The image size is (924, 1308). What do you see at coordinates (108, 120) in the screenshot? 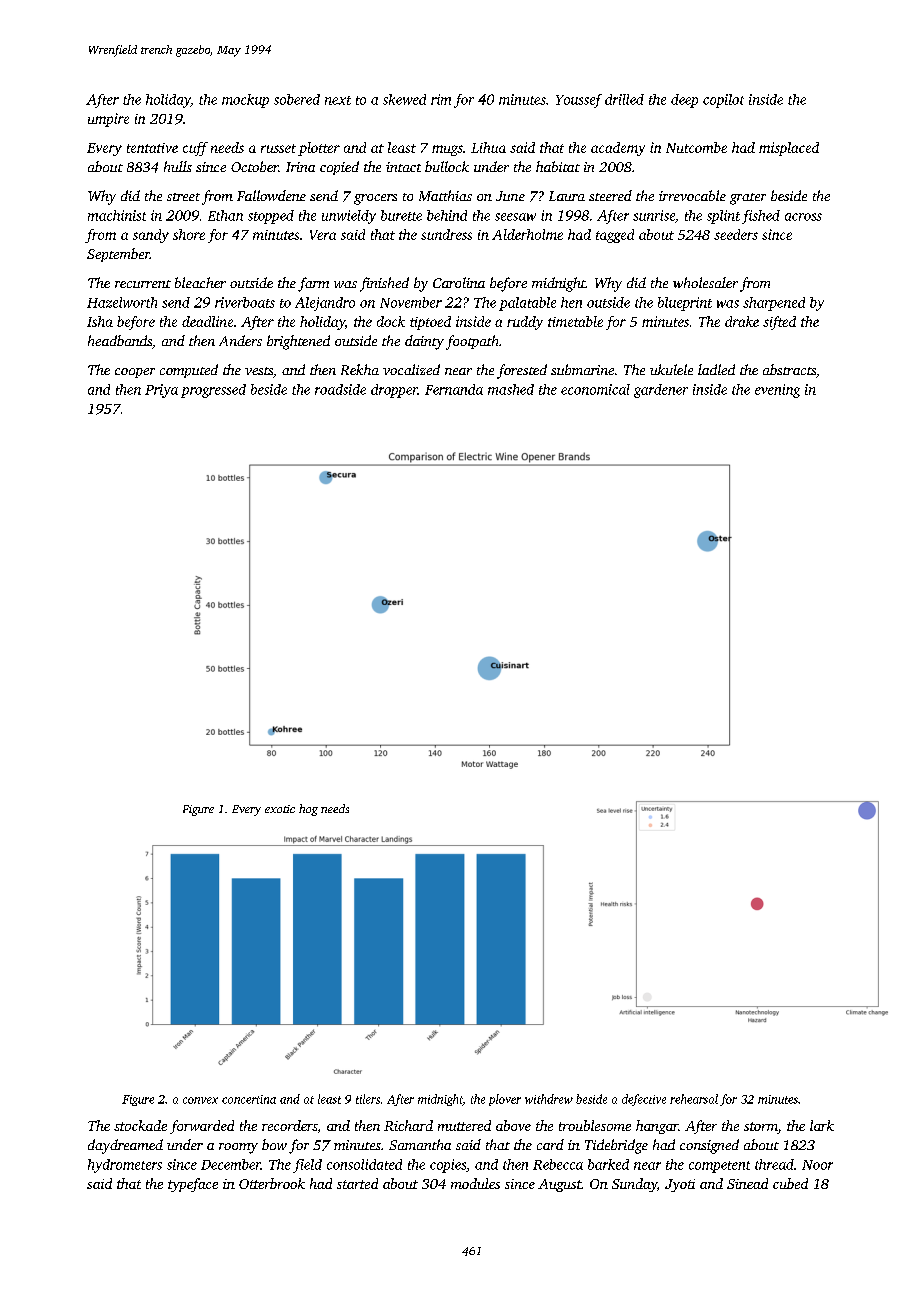
I see `umpire` at bounding box center [108, 120].
